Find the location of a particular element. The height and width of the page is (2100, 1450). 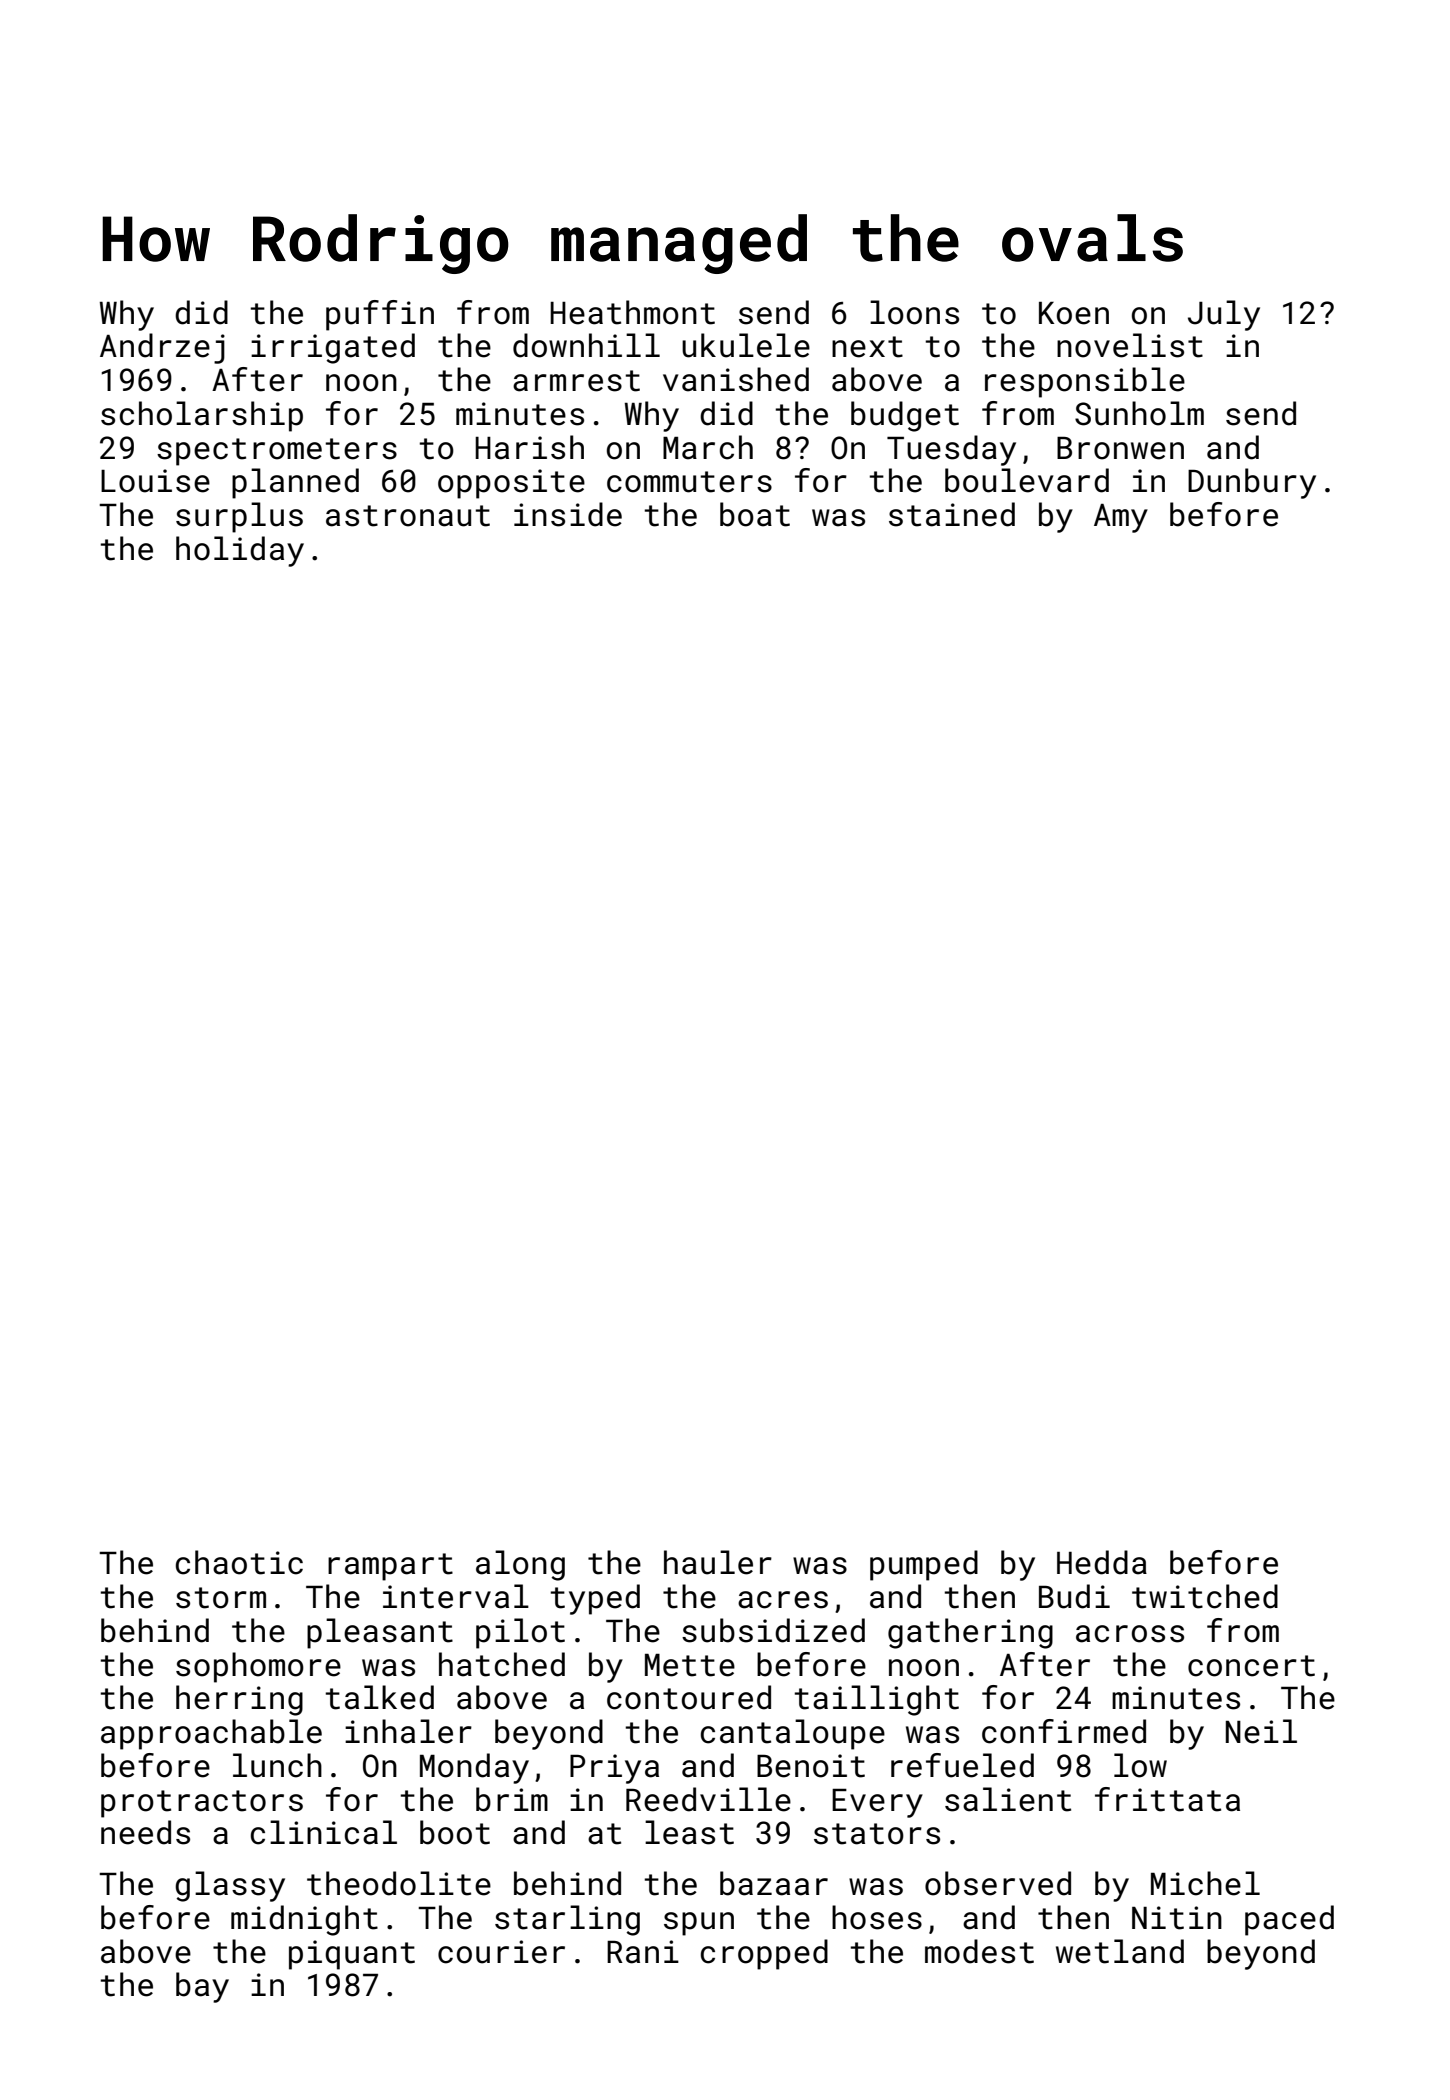

Hedda is located at coordinates (1102, 1562).
